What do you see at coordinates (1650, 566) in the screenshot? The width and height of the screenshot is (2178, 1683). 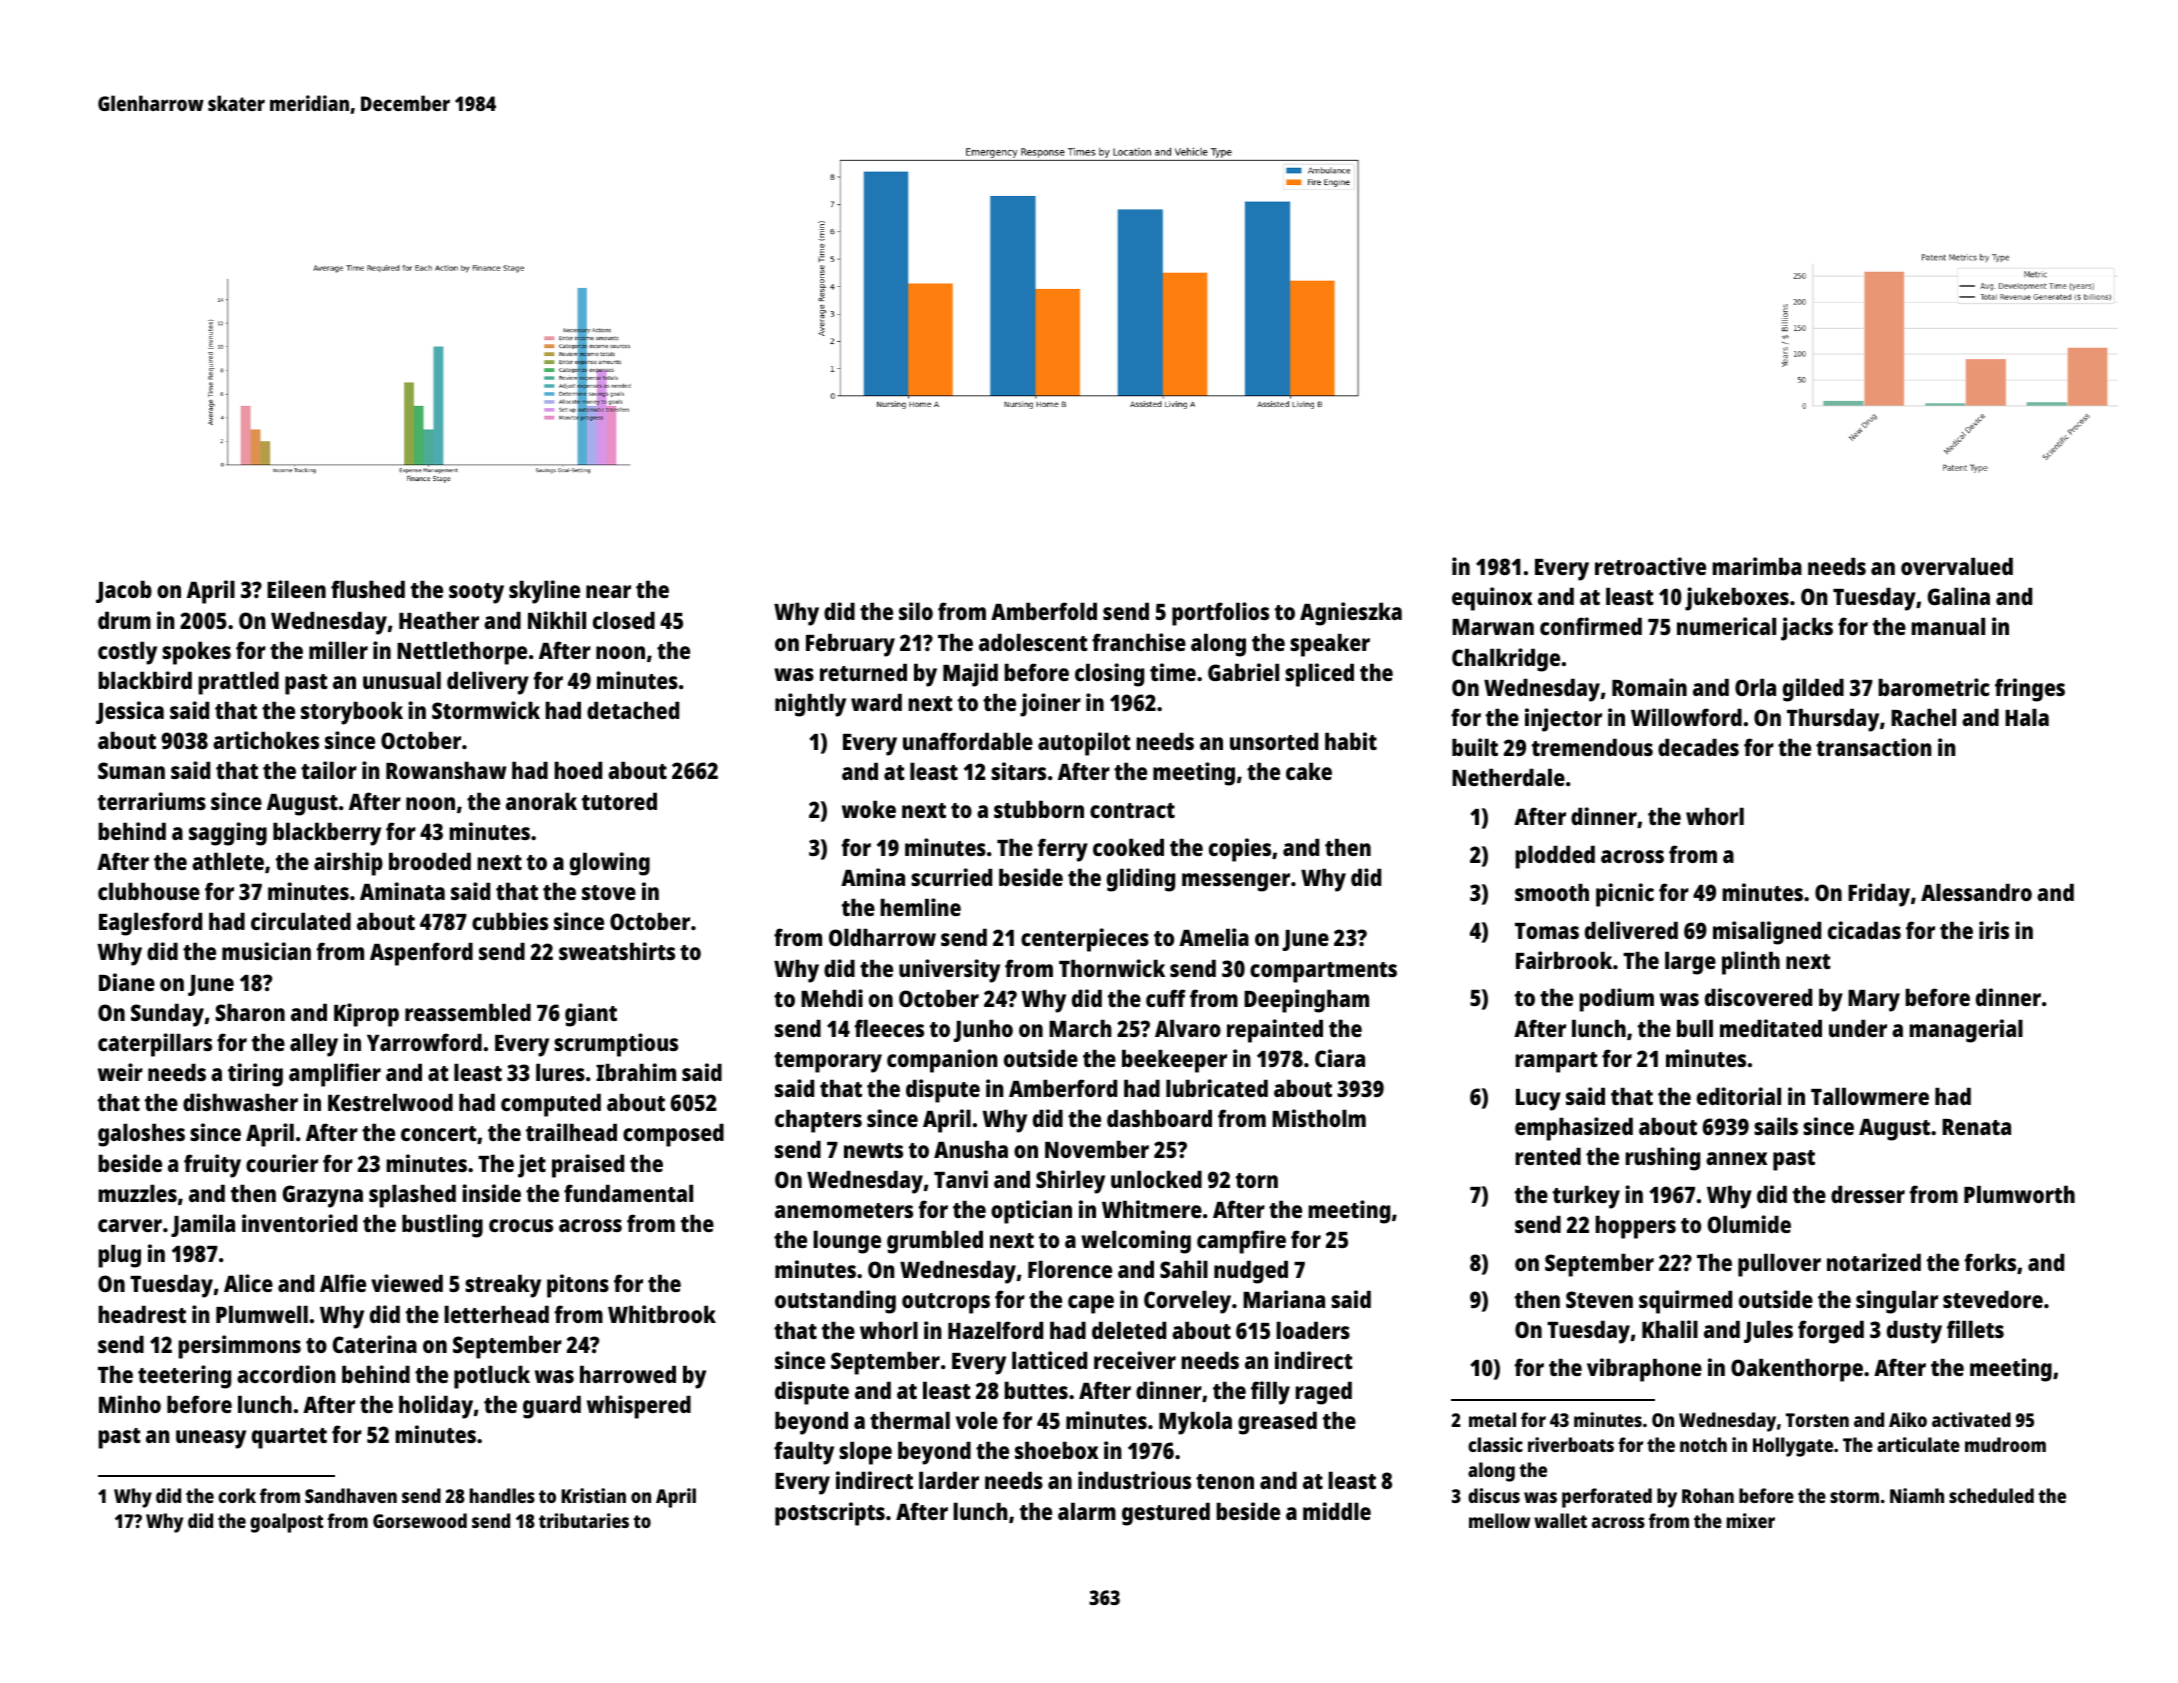 I see `retroactive` at bounding box center [1650, 566].
